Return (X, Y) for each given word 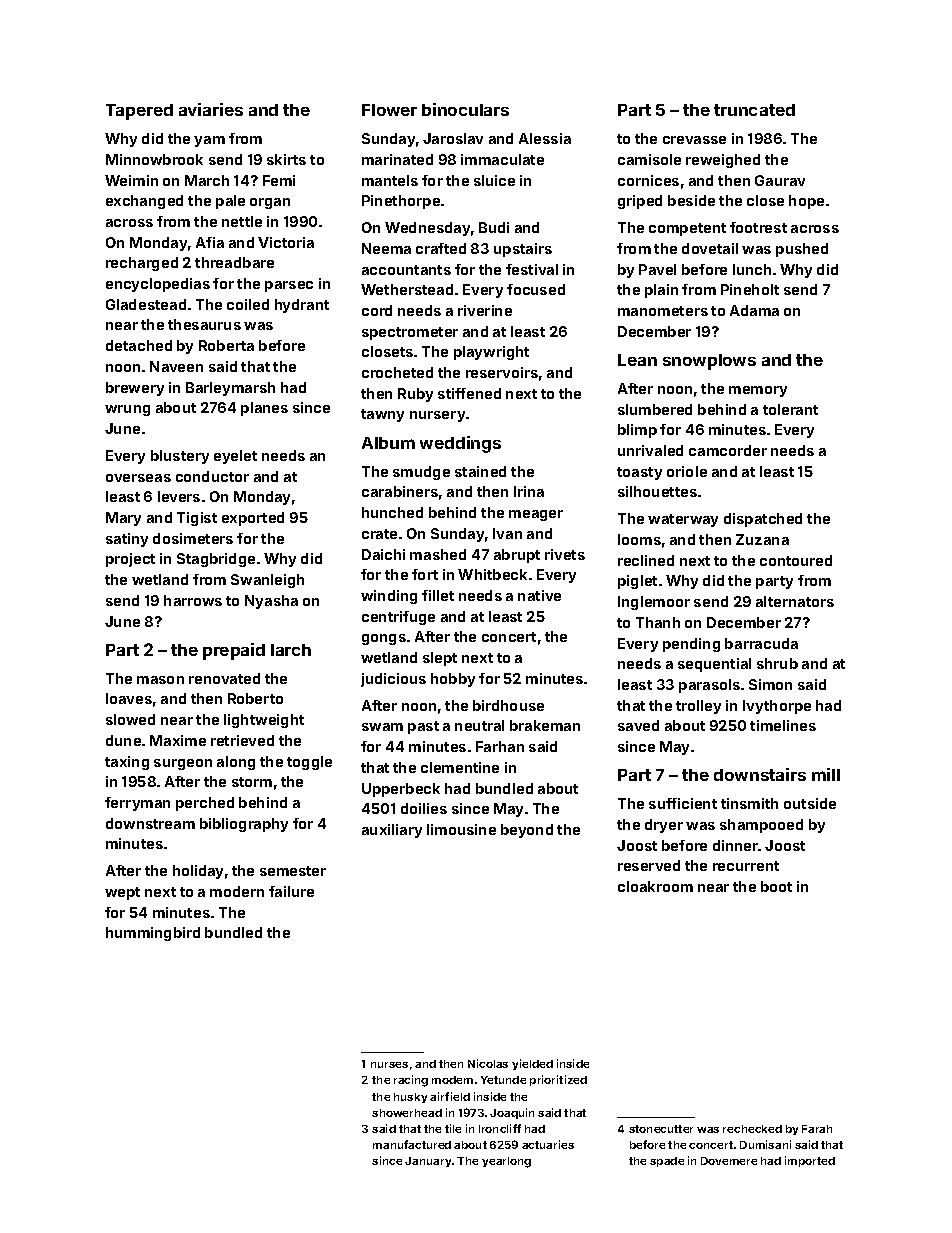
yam (209, 141)
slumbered (655, 409)
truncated (754, 110)
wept (122, 893)
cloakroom (655, 886)
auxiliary (392, 831)
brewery (135, 389)
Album (388, 443)
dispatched (763, 520)
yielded (532, 1064)
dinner (736, 845)
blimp (637, 431)
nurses (389, 1065)
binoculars (465, 109)
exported (253, 519)
